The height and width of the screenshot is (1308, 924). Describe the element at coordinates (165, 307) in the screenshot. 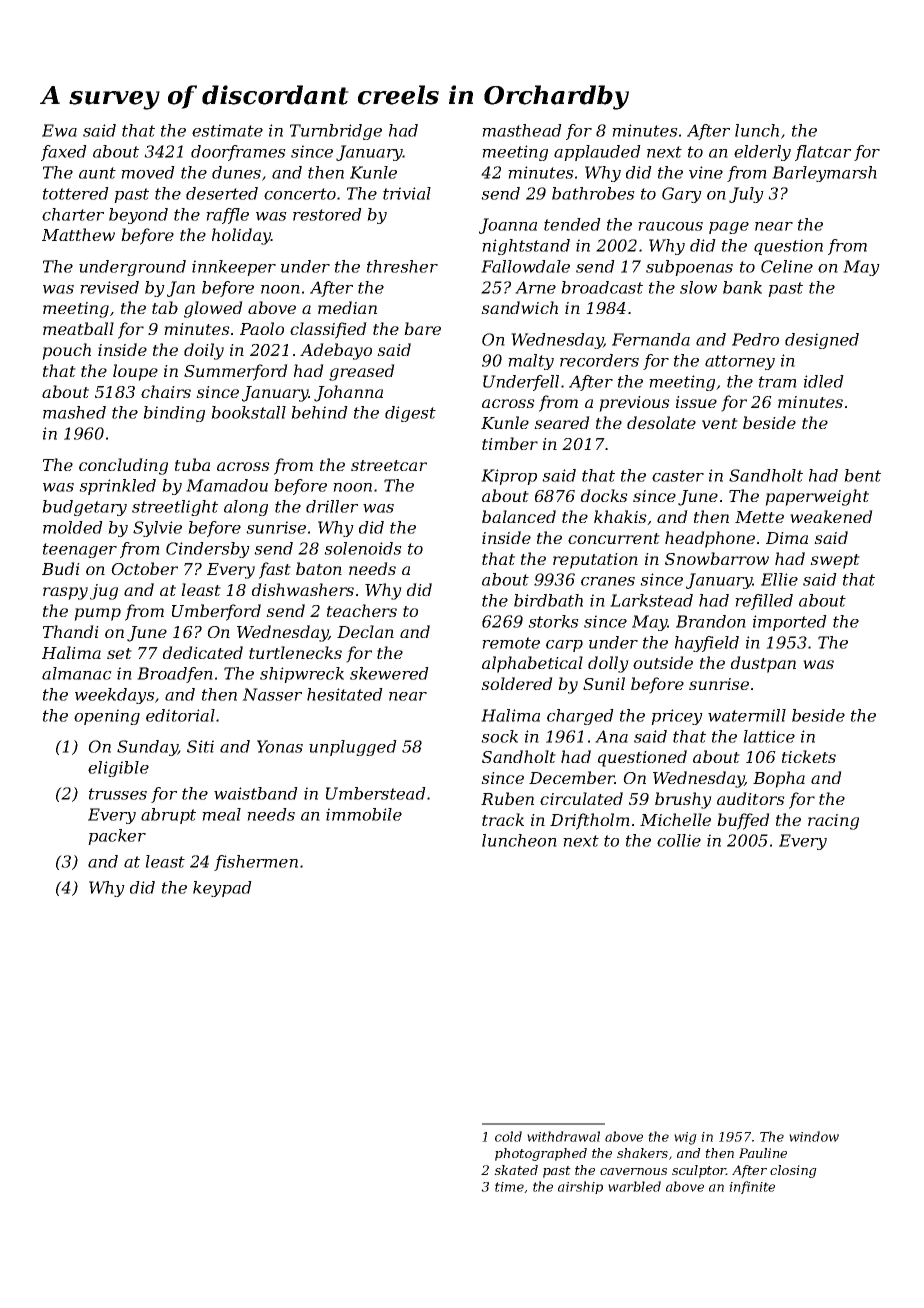

I see `tab` at that location.
